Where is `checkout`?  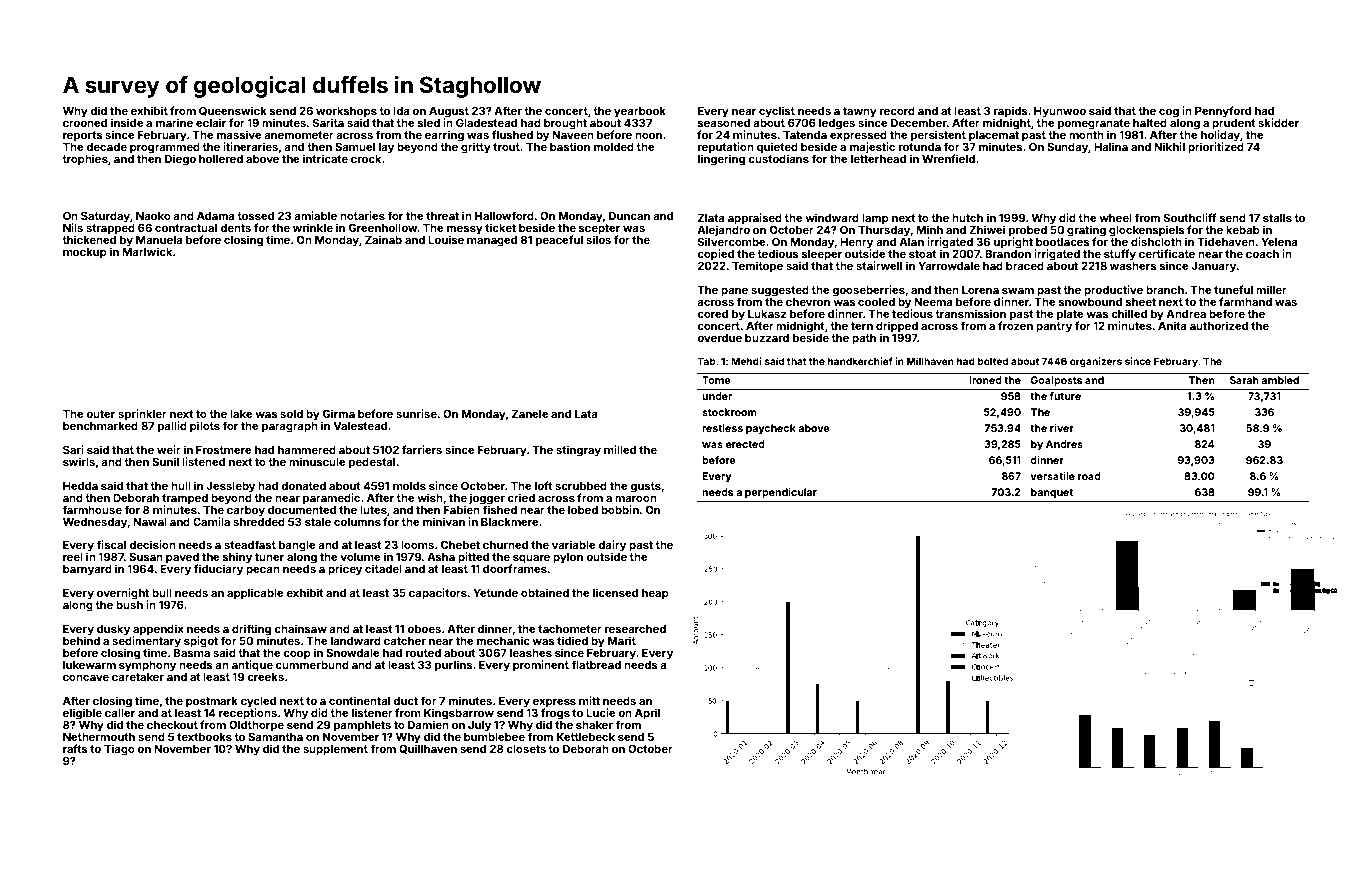 checkout is located at coordinates (172, 725).
